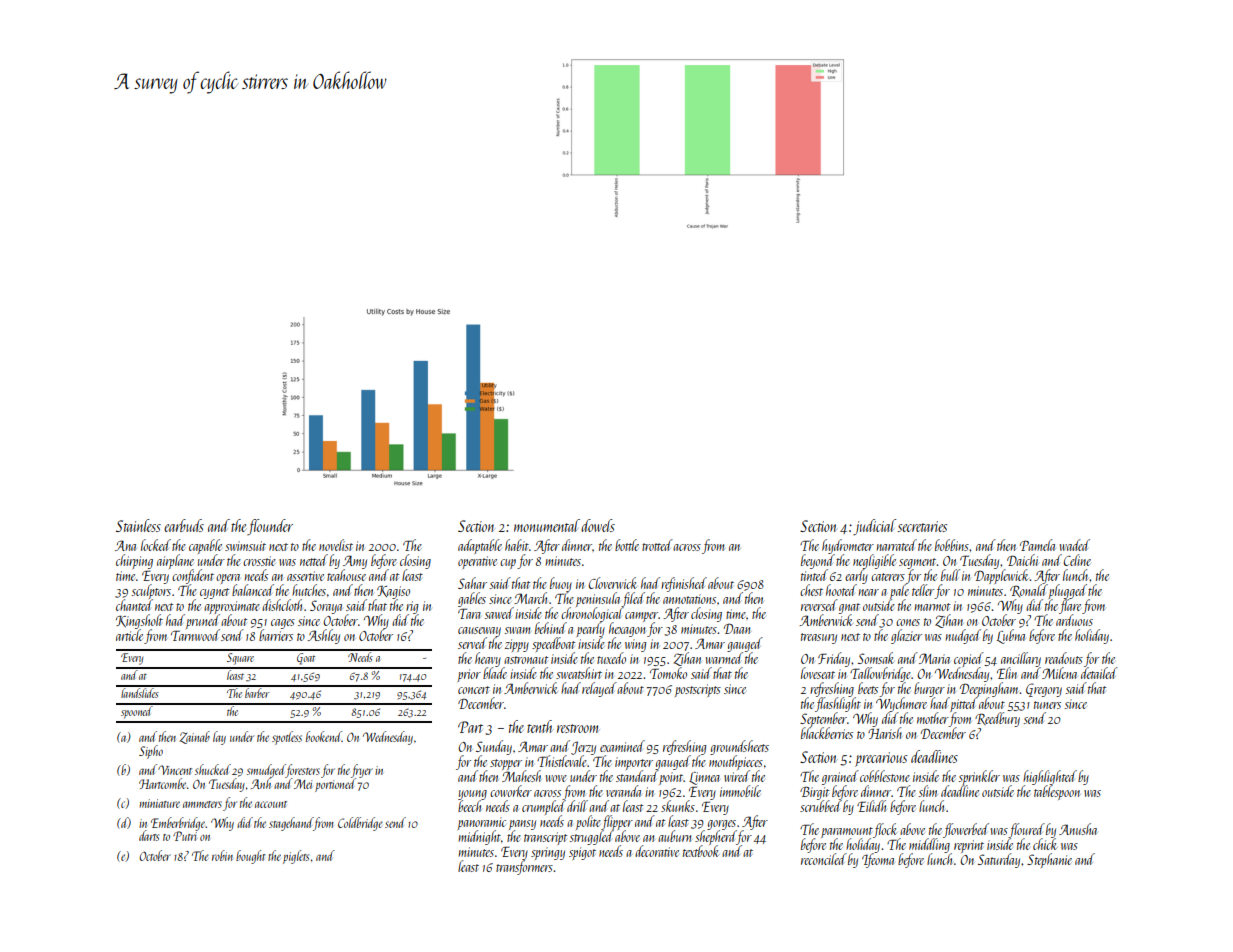 The image size is (1233, 952). I want to click on peninsula, so click(599, 599).
